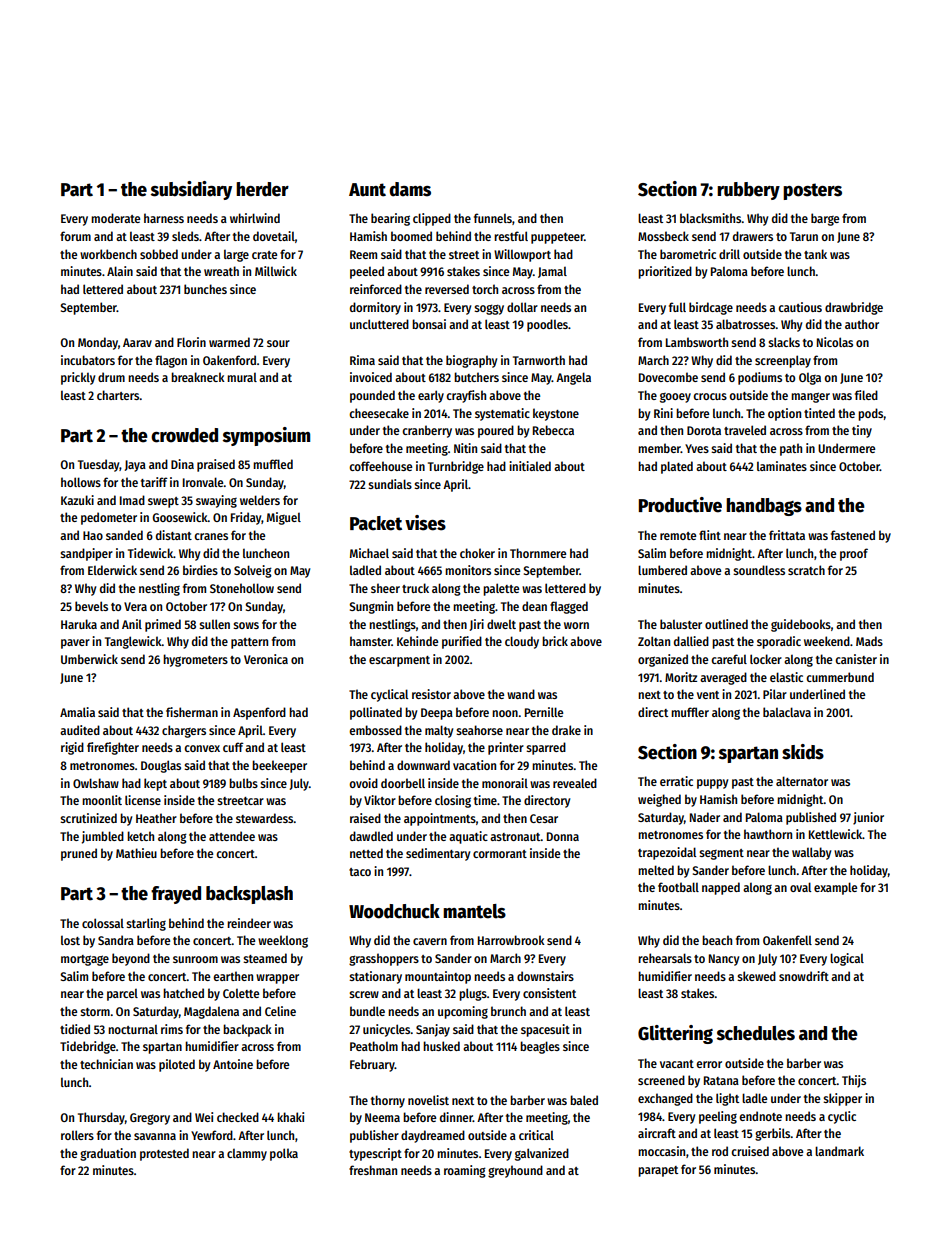  I want to click on logical, so click(847, 959).
